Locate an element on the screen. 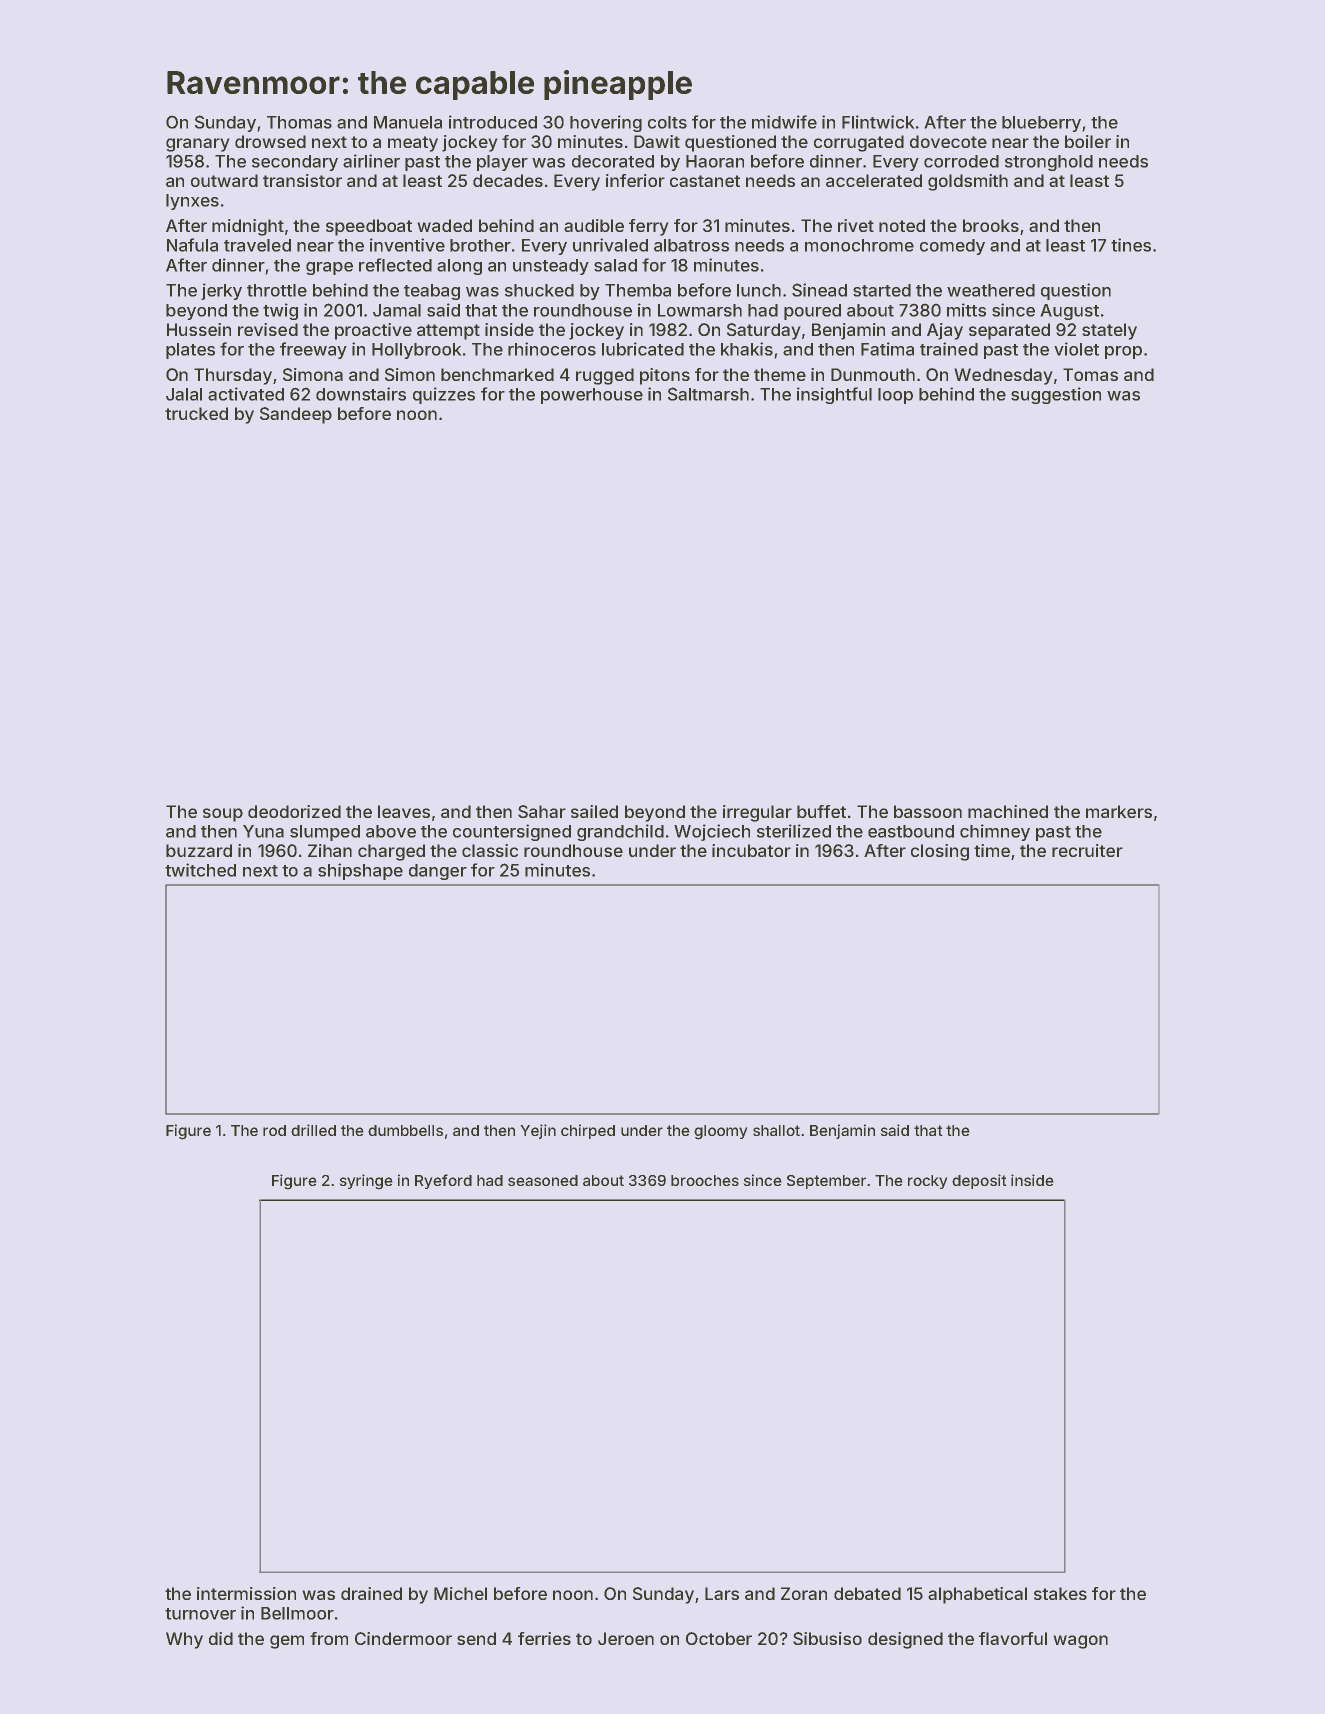  suggestion is located at coordinates (1056, 395).
